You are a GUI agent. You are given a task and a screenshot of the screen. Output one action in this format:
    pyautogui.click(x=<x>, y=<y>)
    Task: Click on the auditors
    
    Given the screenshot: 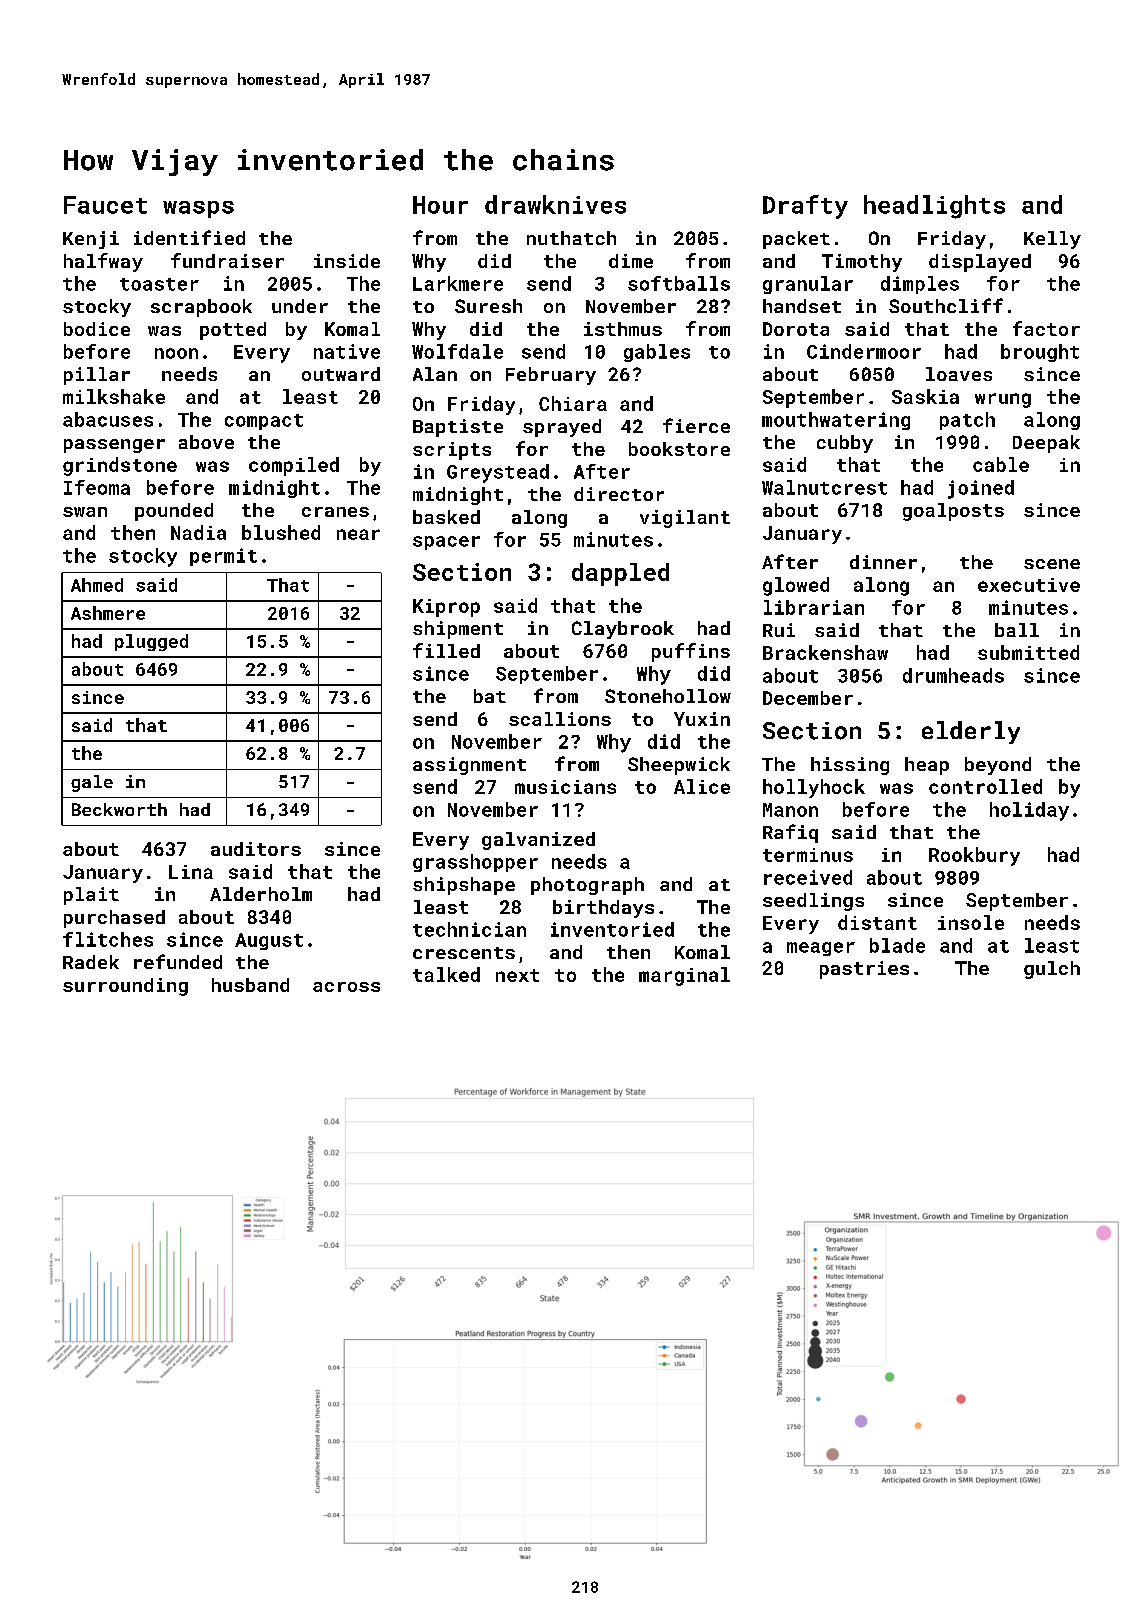 What is the action you would take?
    pyautogui.click(x=256, y=849)
